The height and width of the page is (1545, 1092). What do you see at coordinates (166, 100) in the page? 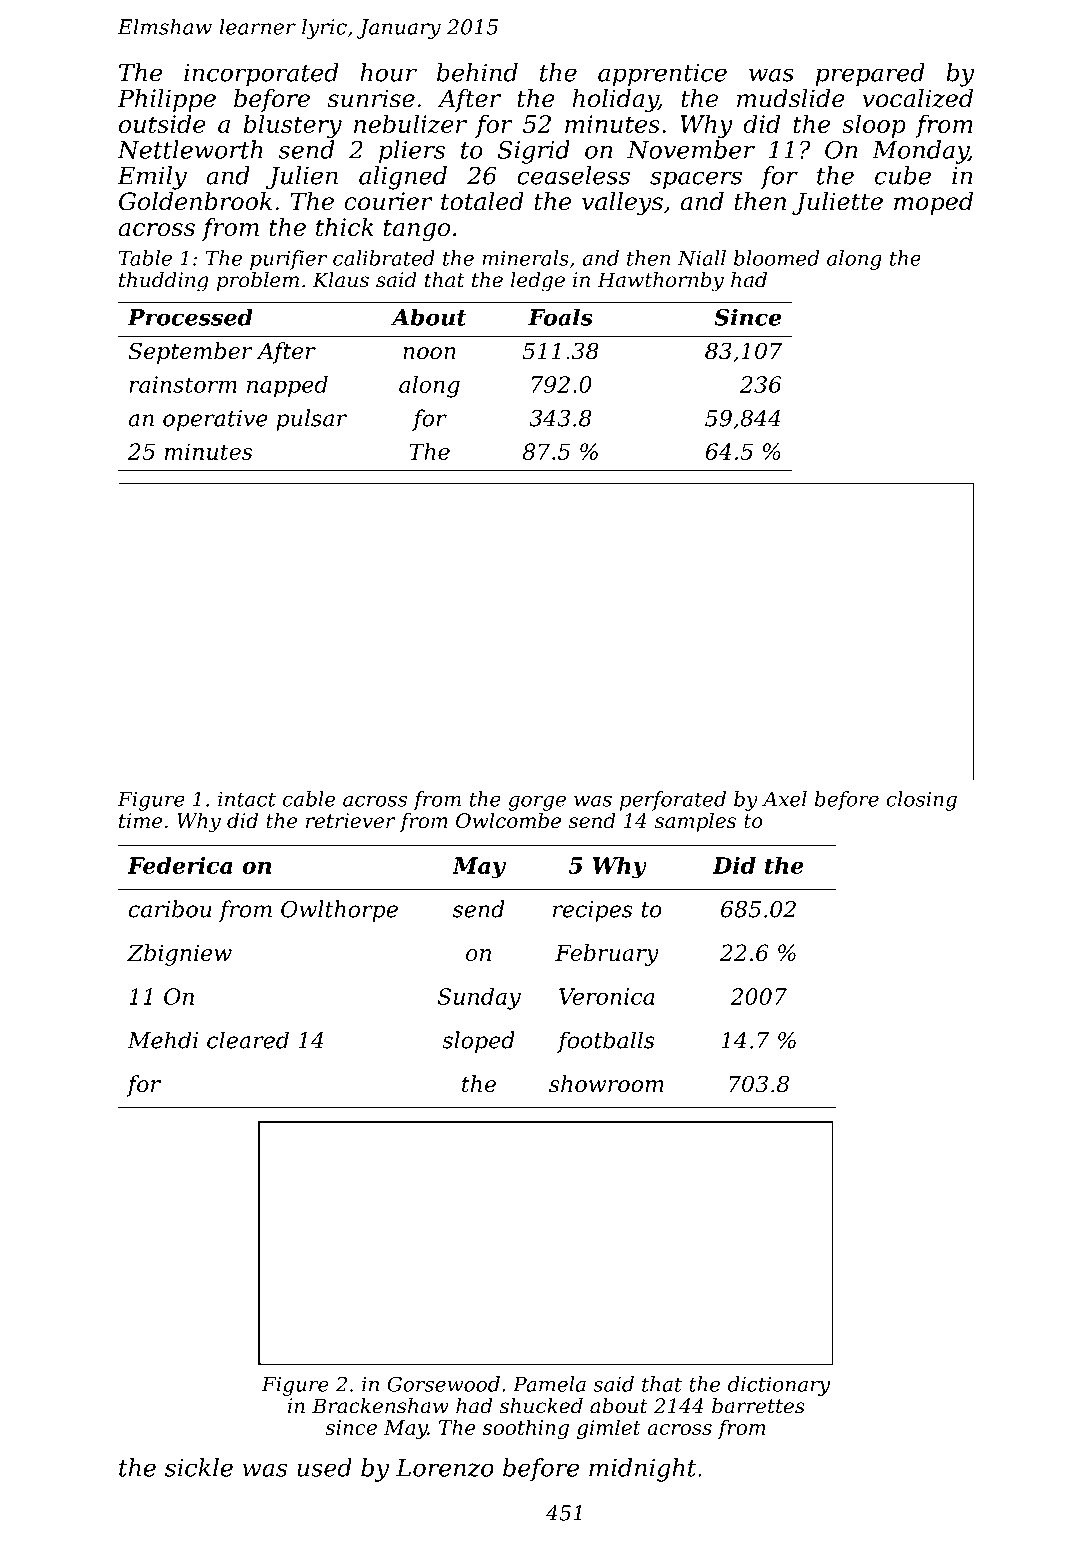
I see `Philippe` at bounding box center [166, 100].
